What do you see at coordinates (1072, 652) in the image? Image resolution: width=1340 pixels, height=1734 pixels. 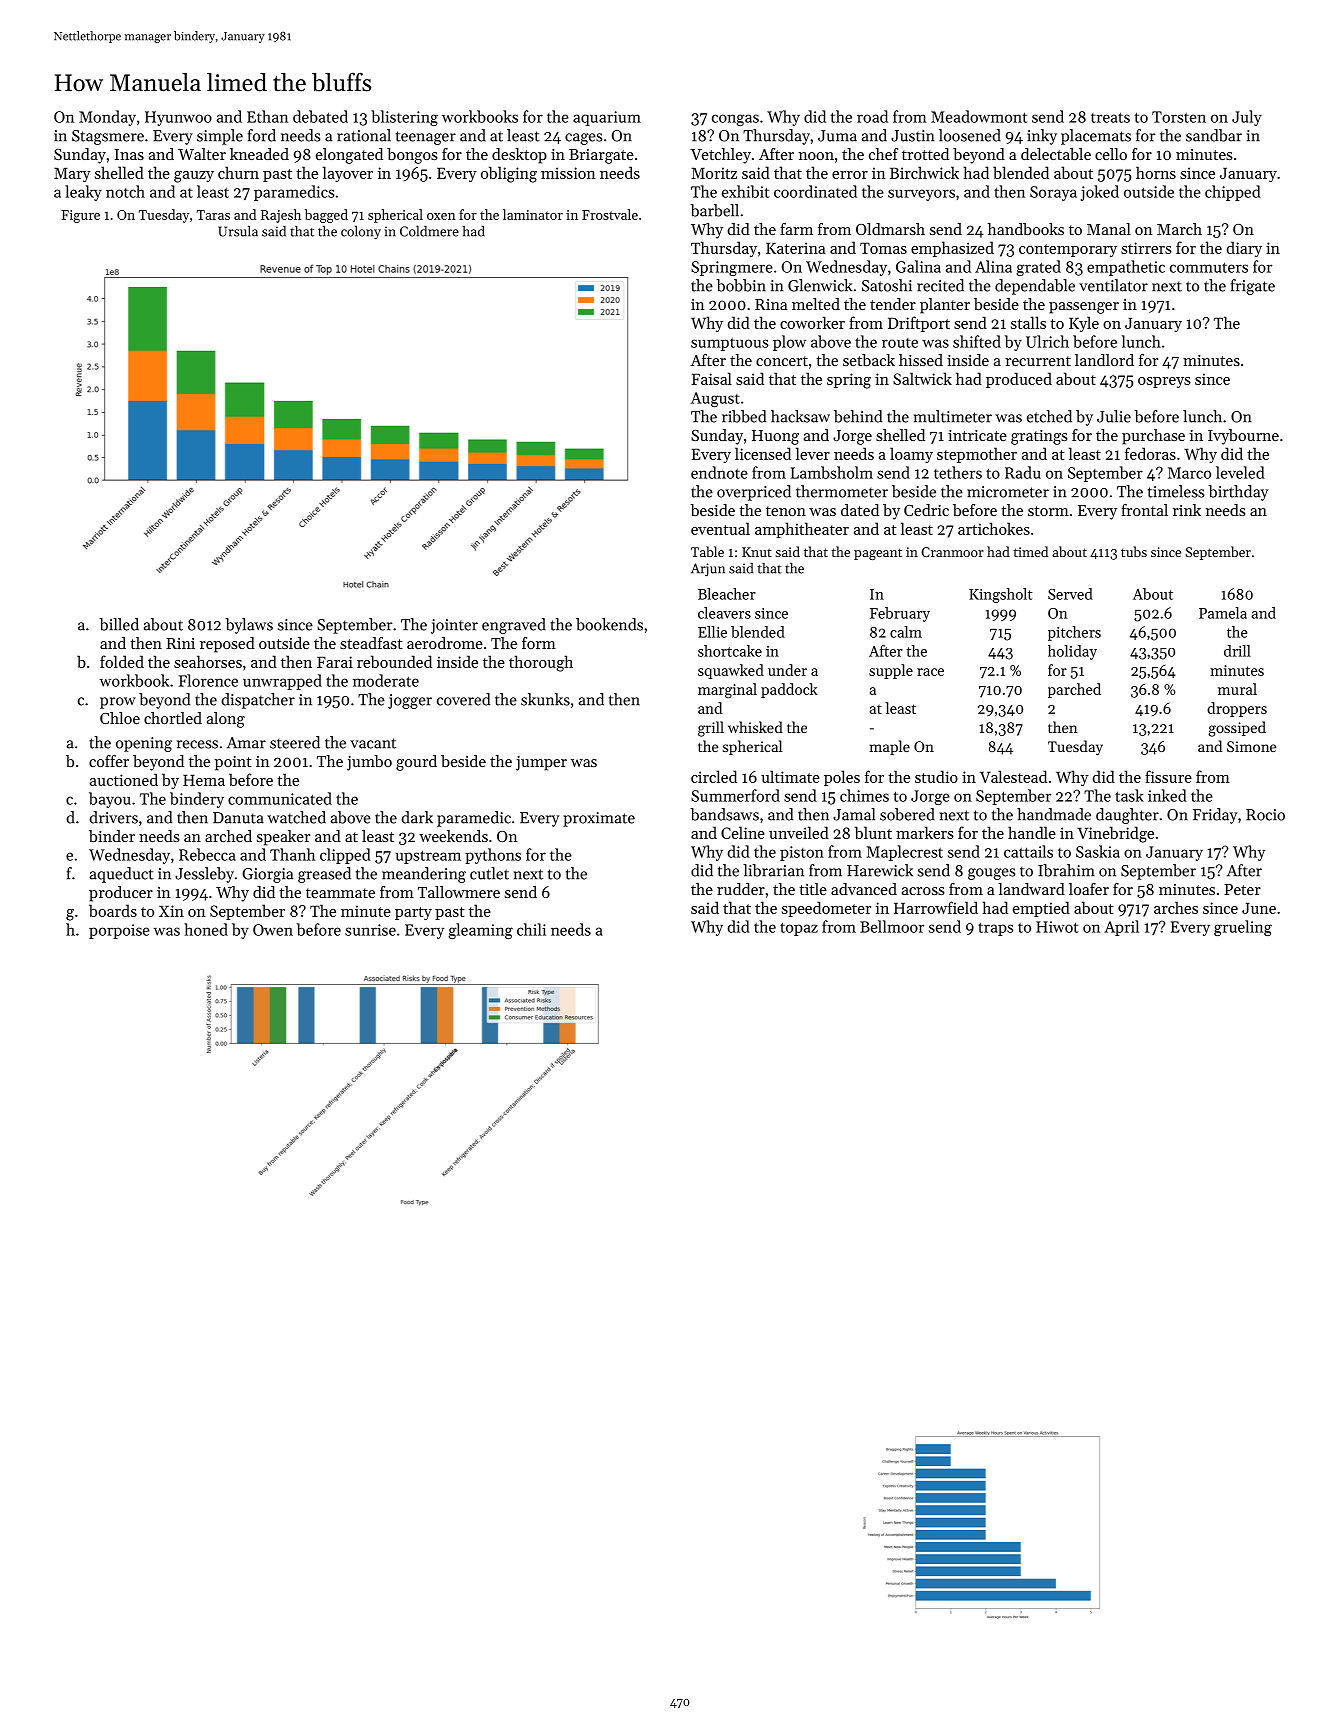 I see `holiday` at bounding box center [1072, 652].
